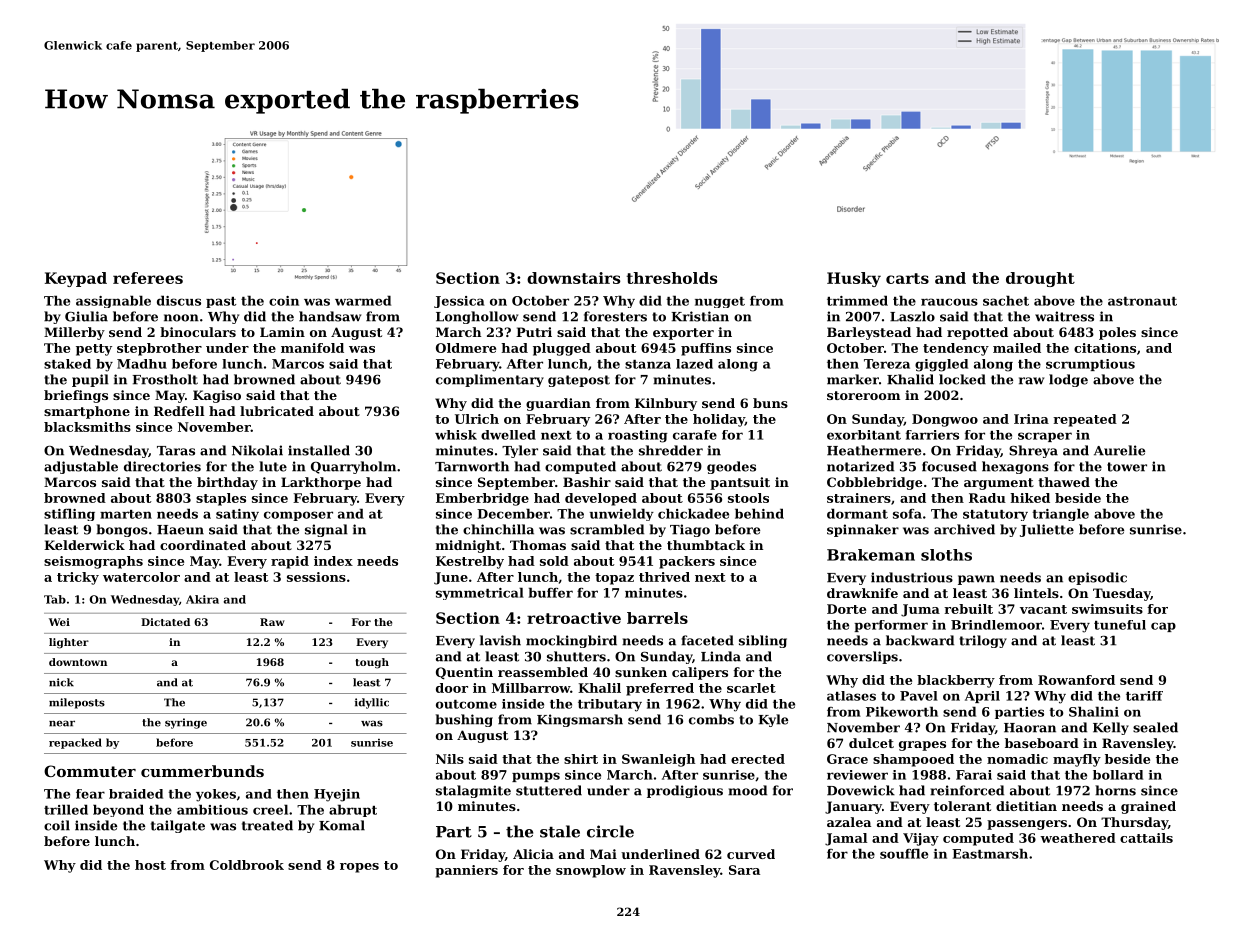  Describe the element at coordinates (84, 545) in the screenshot. I see `Kelderwick` at that location.
